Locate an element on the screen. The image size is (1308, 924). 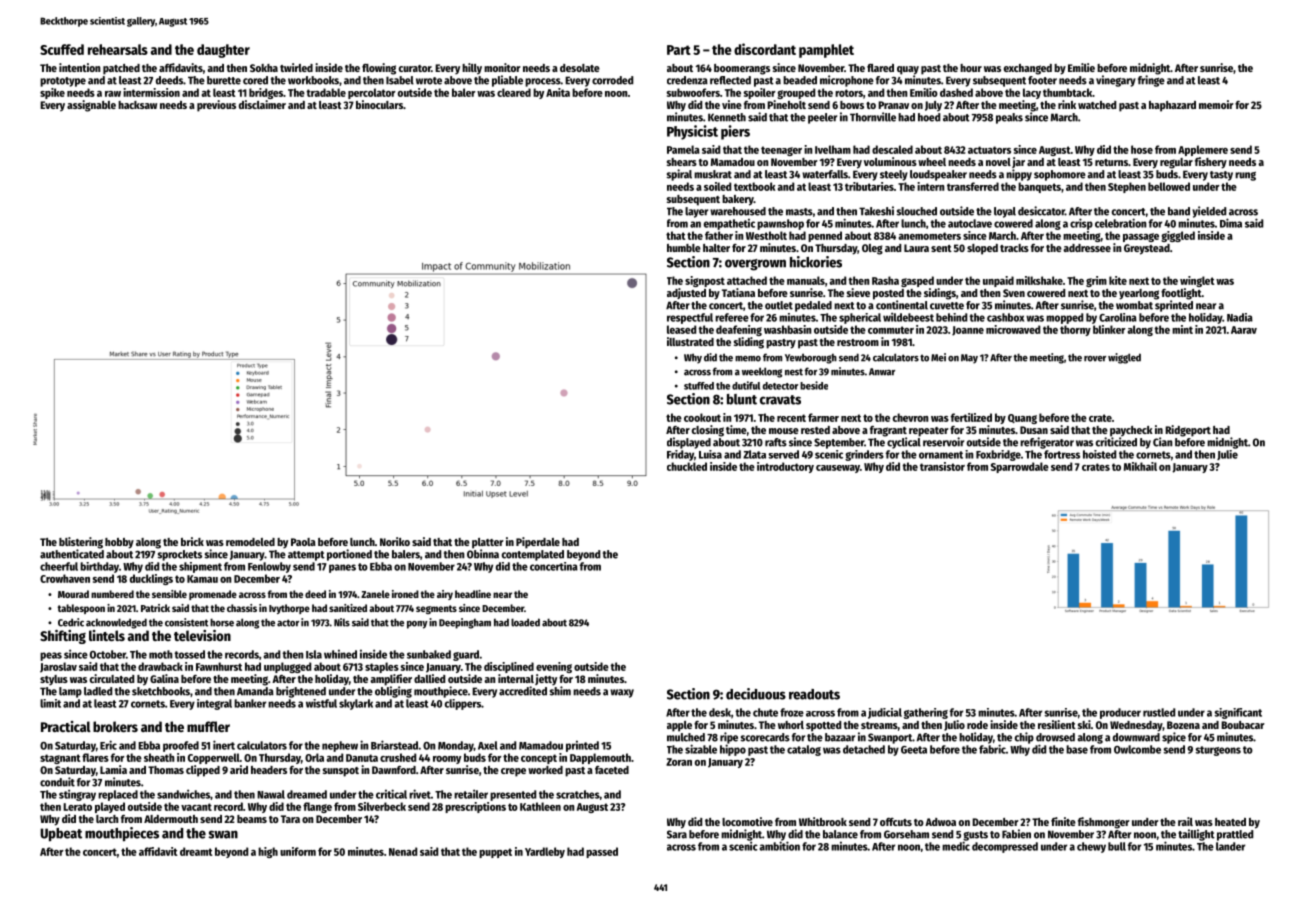
Aarav is located at coordinates (1244, 330).
